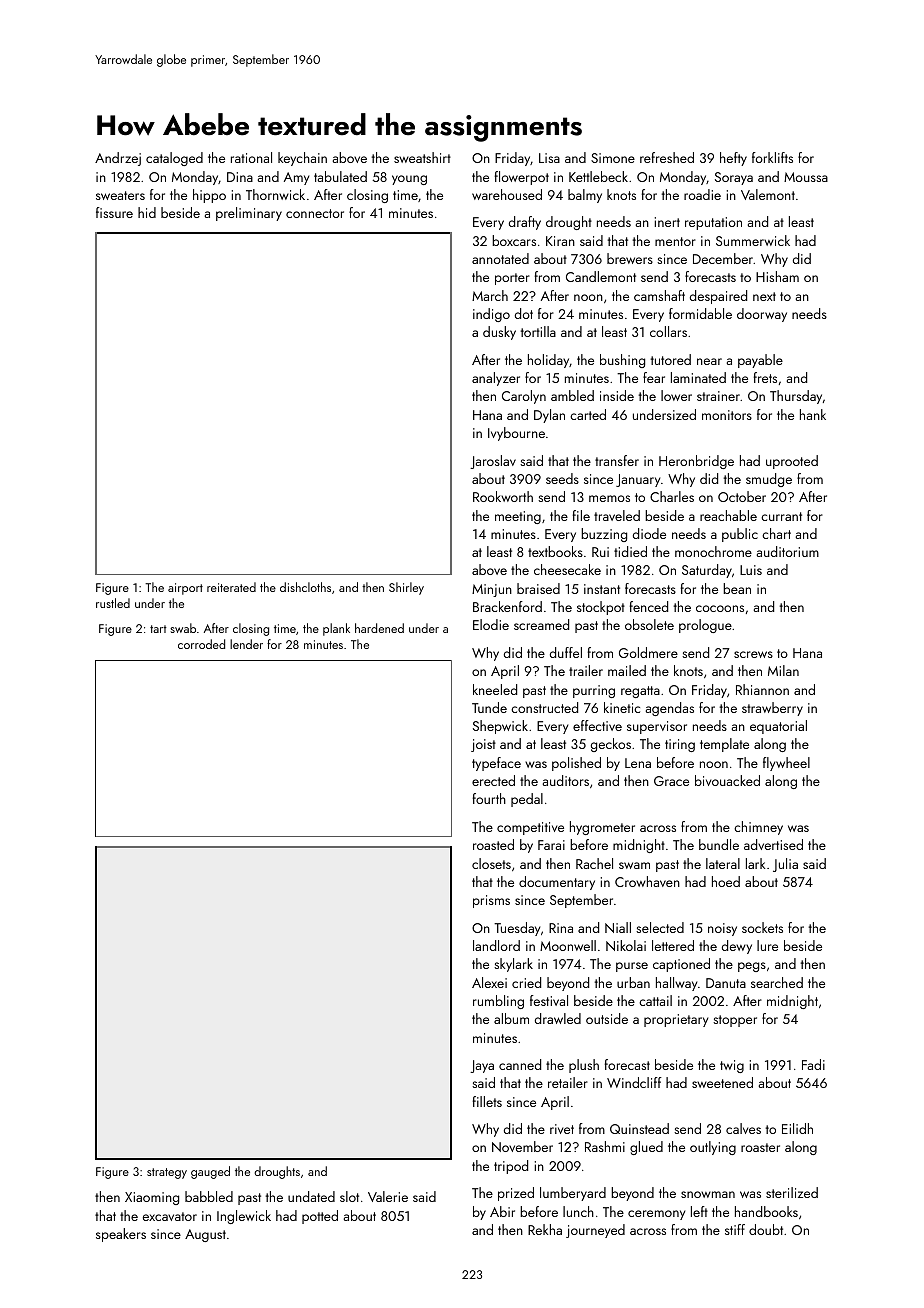 Image resolution: width=924 pixels, height=1308 pixels. Describe the element at coordinates (118, 159) in the screenshot. I see `Andrzej` at that location.
